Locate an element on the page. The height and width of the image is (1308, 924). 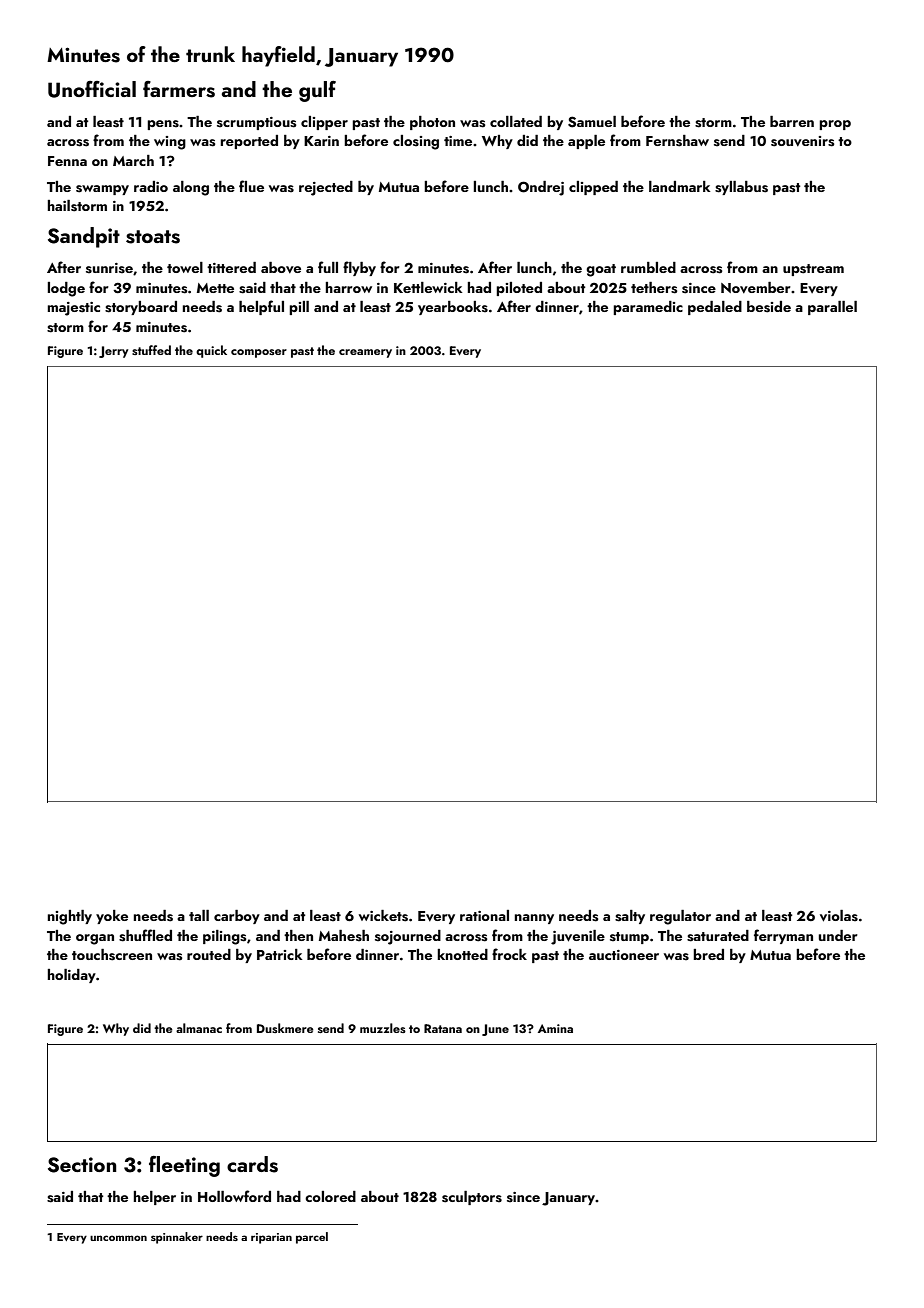
paramedic is located at coordinates (648, 308).
